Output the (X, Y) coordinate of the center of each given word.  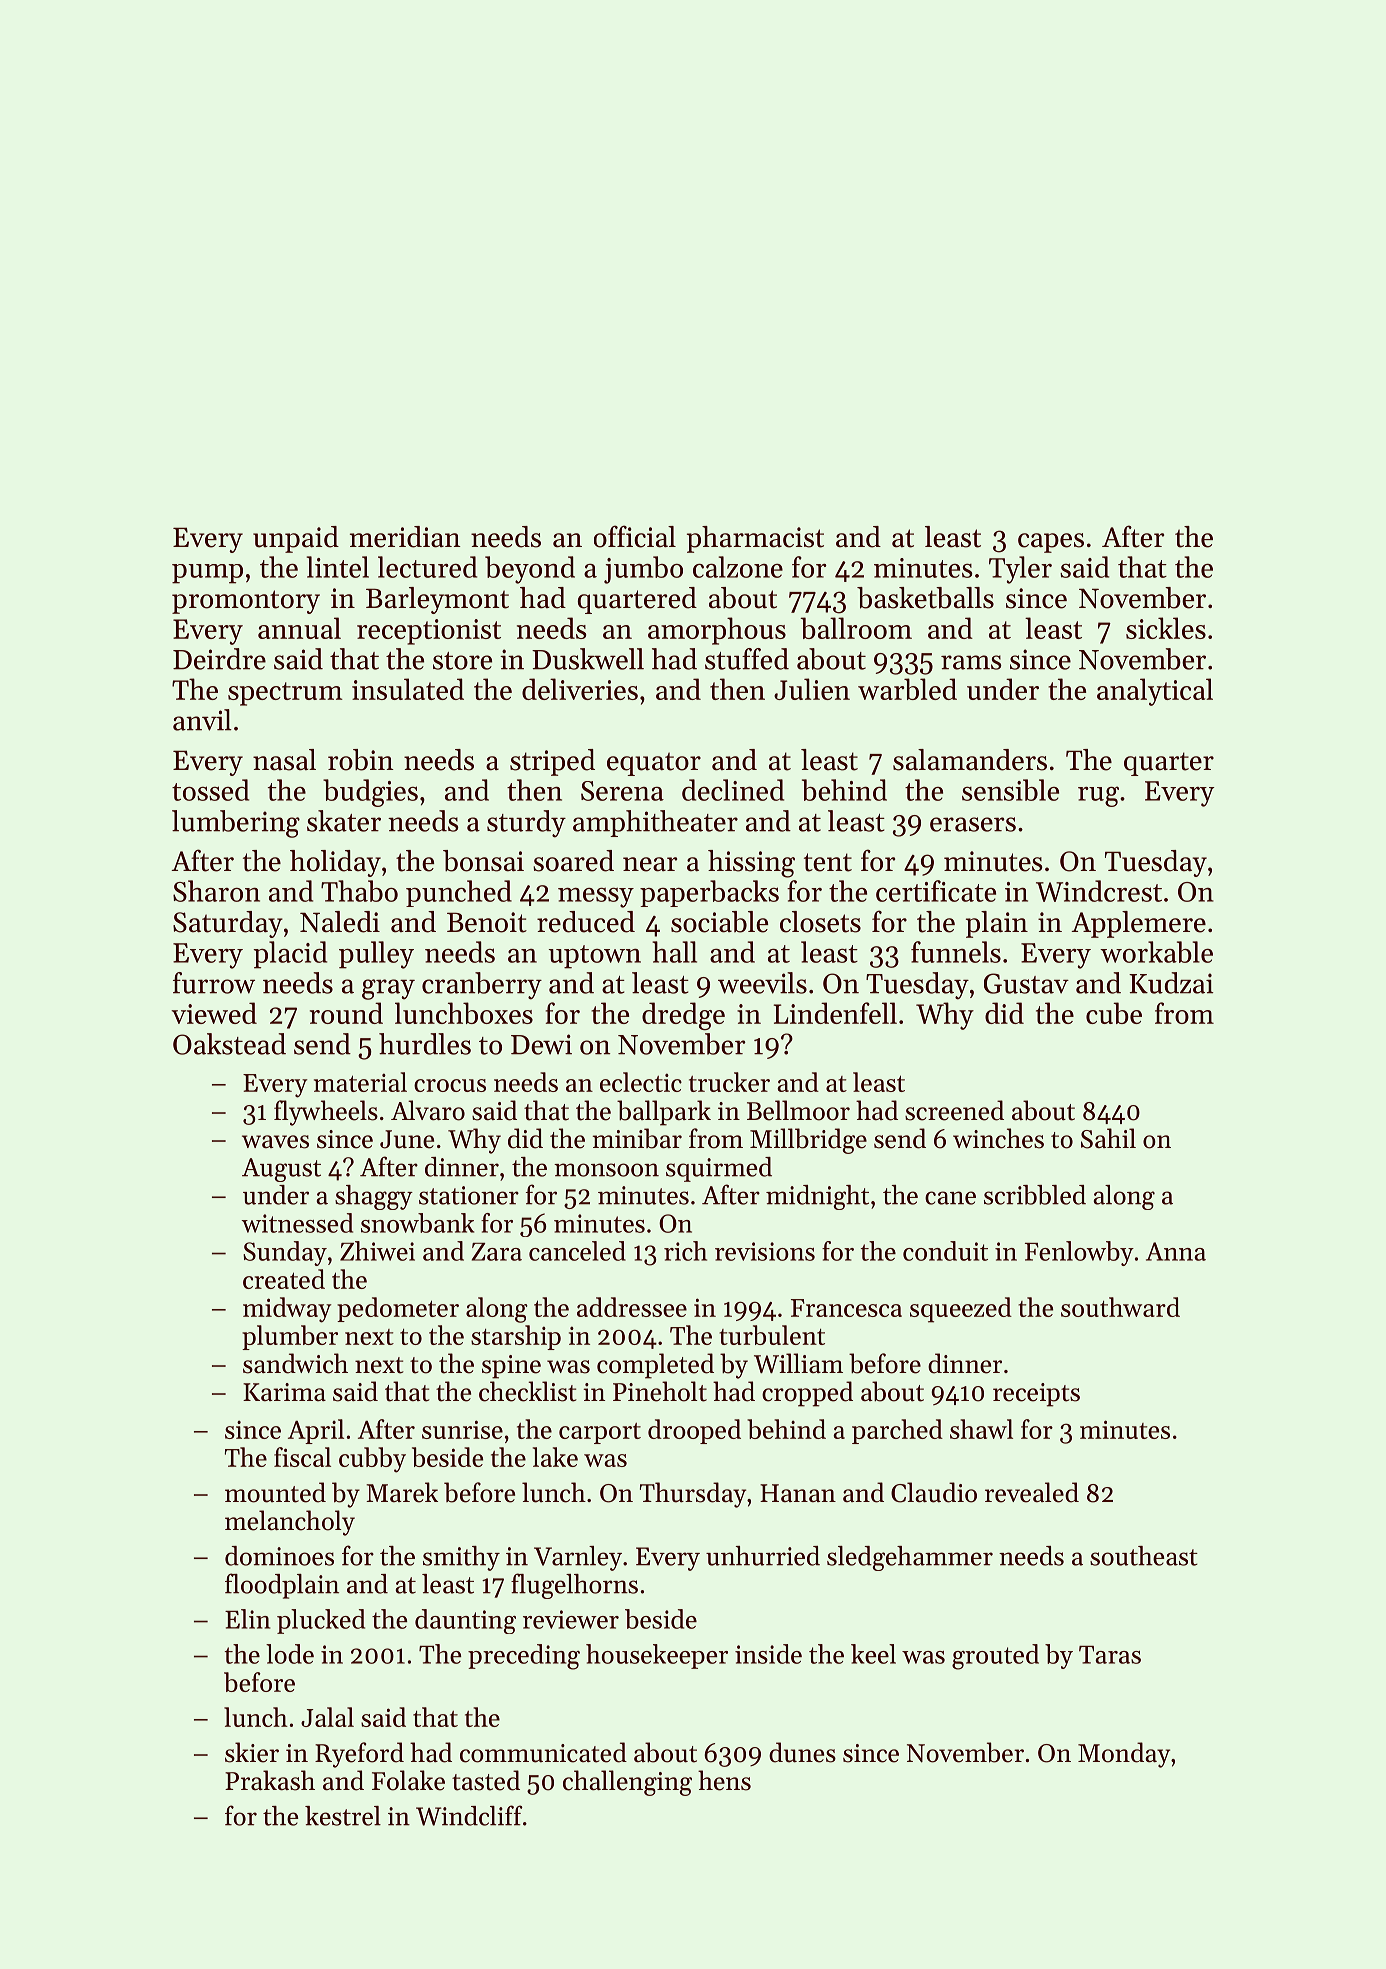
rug (1098, 796)
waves (275, 1142)
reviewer (571, 1619)
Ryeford (359, 1755)
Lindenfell (835, 1013)
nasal (284, 760)
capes (1051, 543)
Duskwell (588, 659)
